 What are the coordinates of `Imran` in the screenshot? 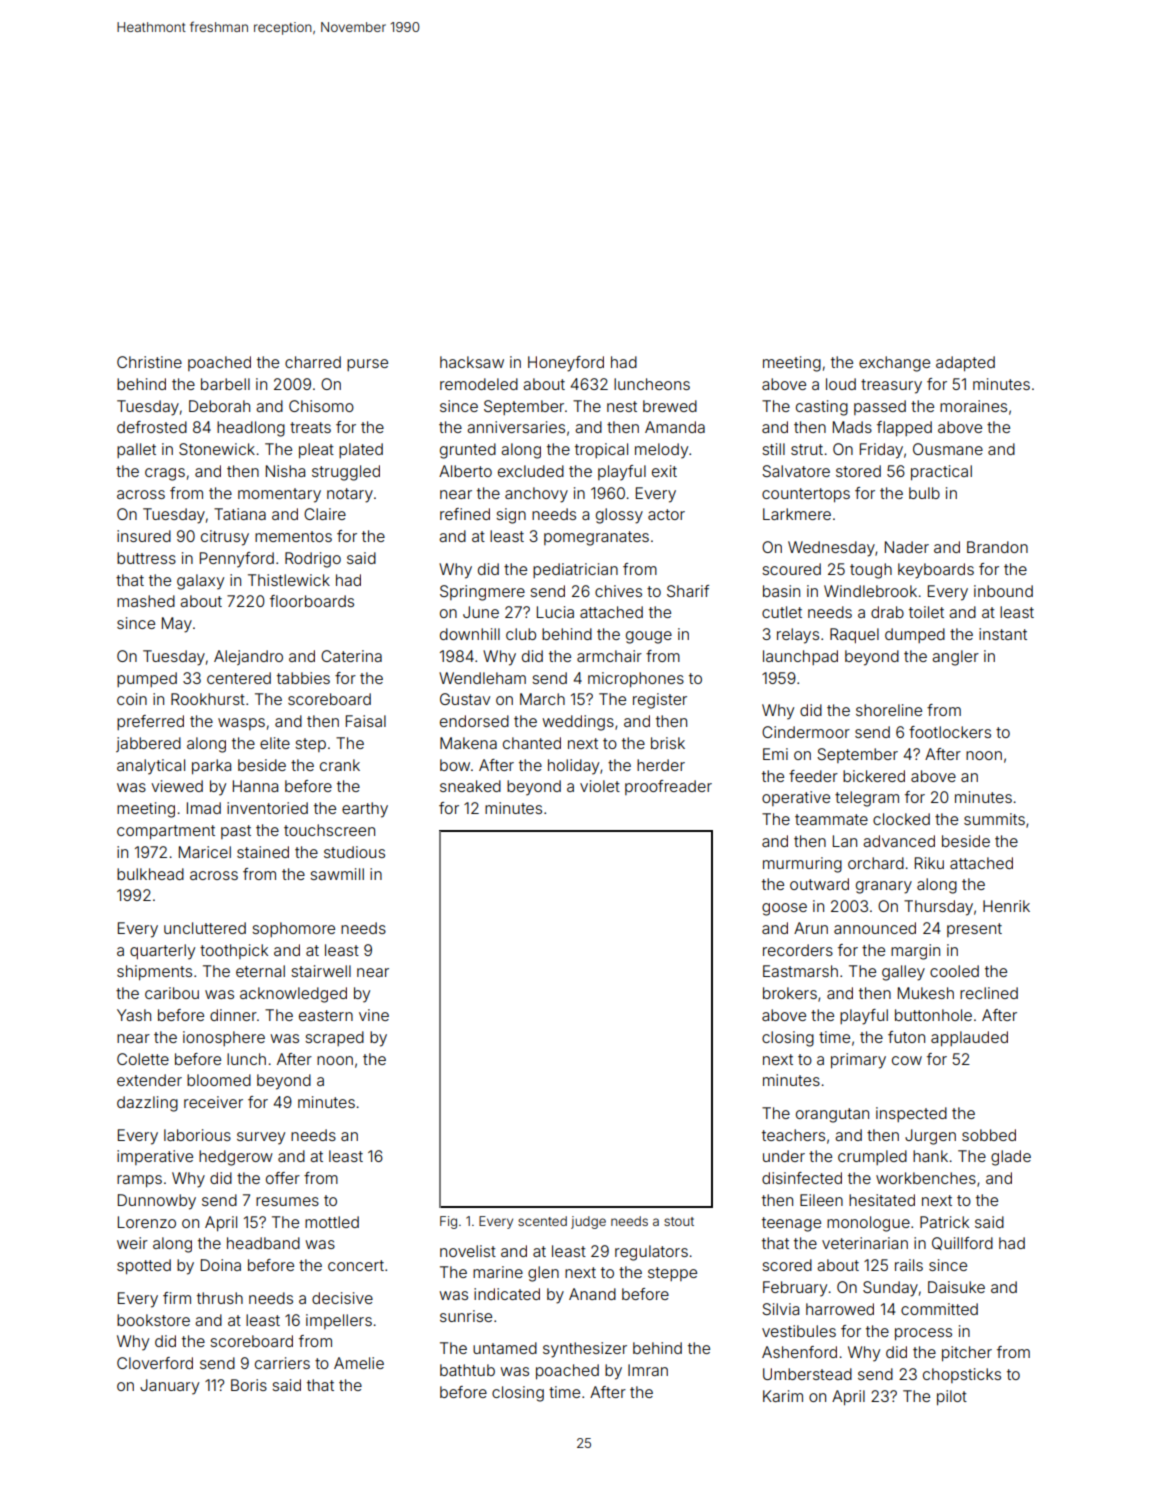 It's located at (648, 1370).
